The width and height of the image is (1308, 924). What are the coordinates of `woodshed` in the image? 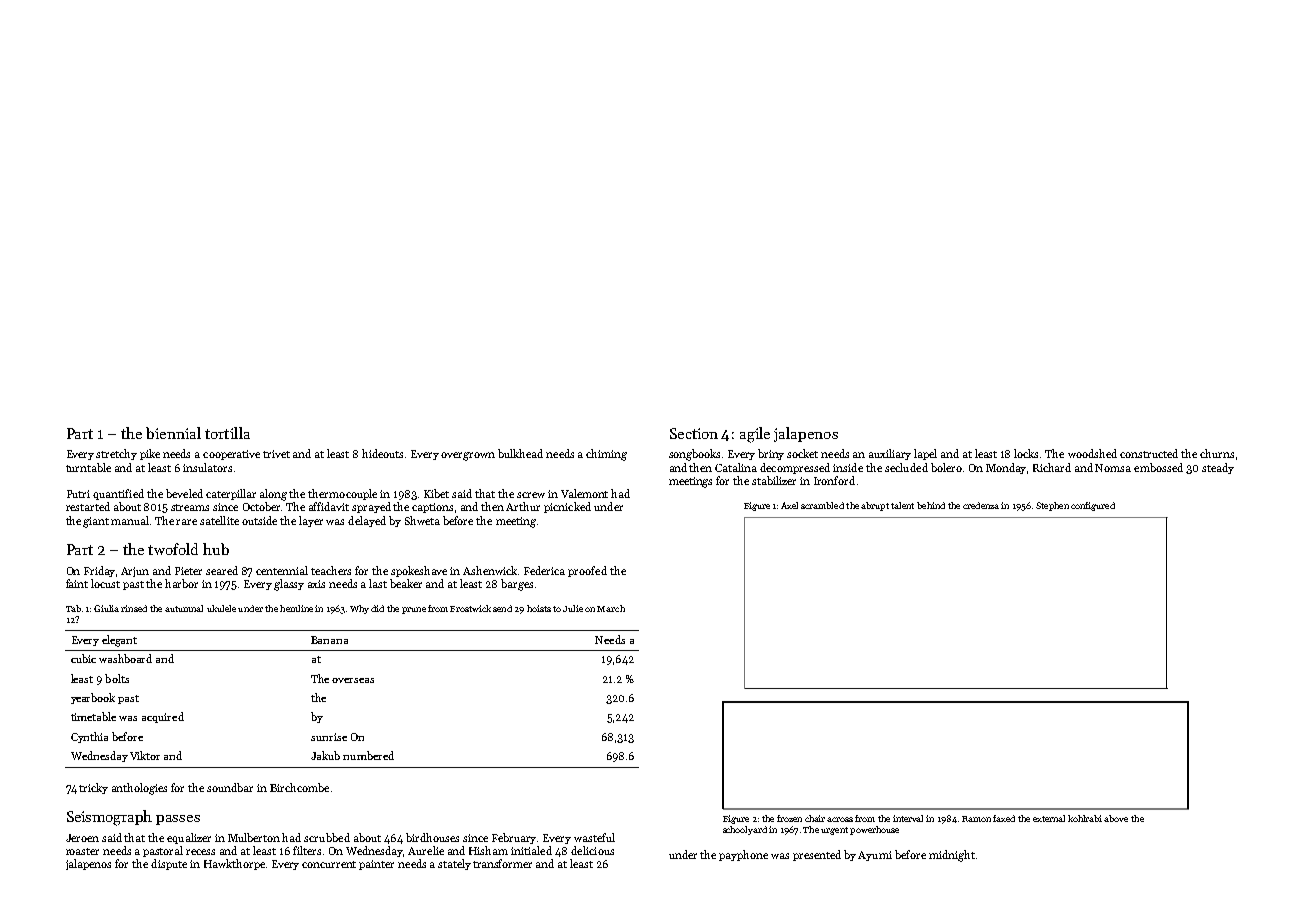 It's located at (1092, 453).
